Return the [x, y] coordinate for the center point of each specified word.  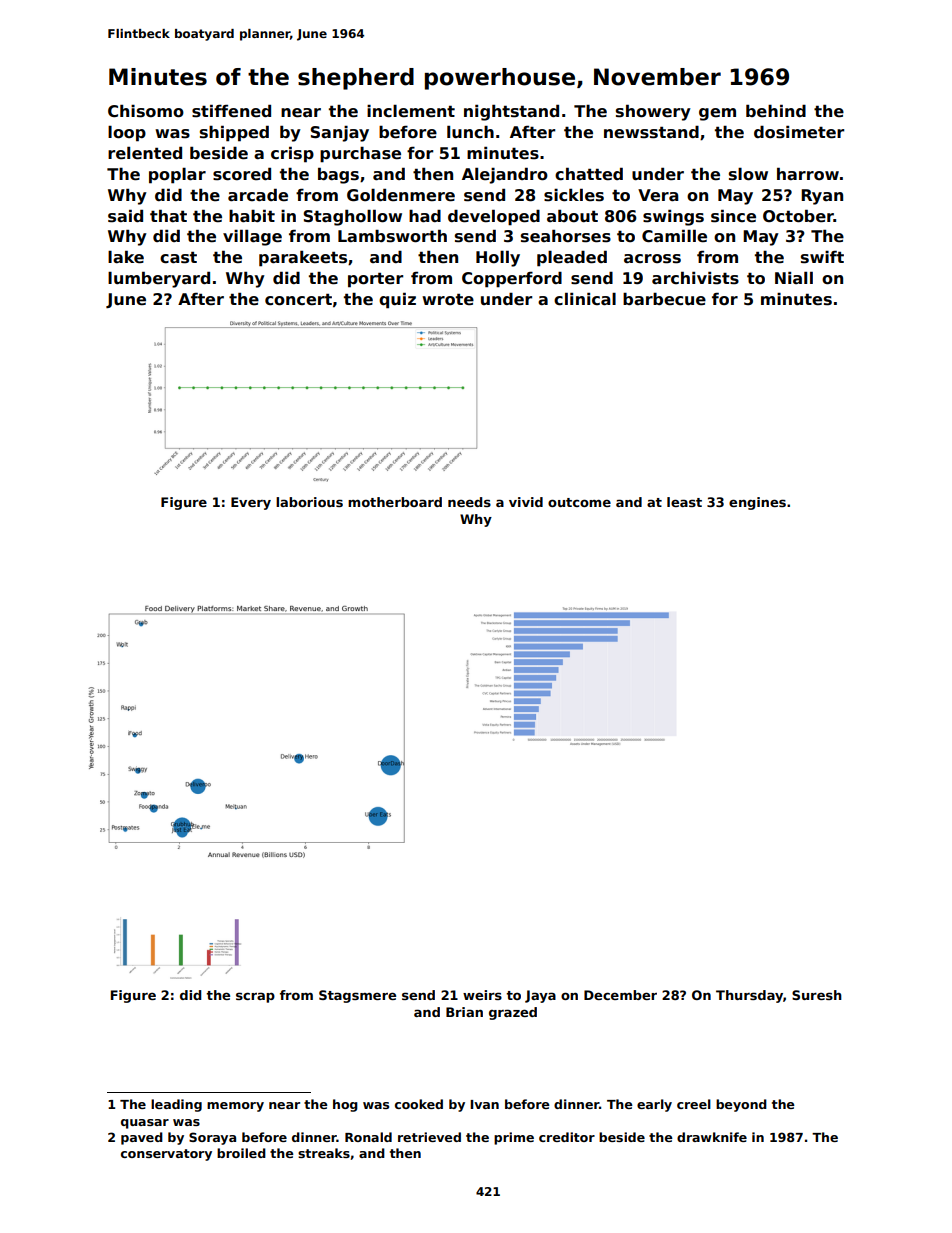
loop [127, 134]
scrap [255, 997]
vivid [526, 502]
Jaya [540, 996]
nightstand [511, 112]
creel [694, 1104]
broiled [241, 1153]
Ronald [368, 1137]
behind [776, 110]
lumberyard [159, 279]
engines [757, 503]
